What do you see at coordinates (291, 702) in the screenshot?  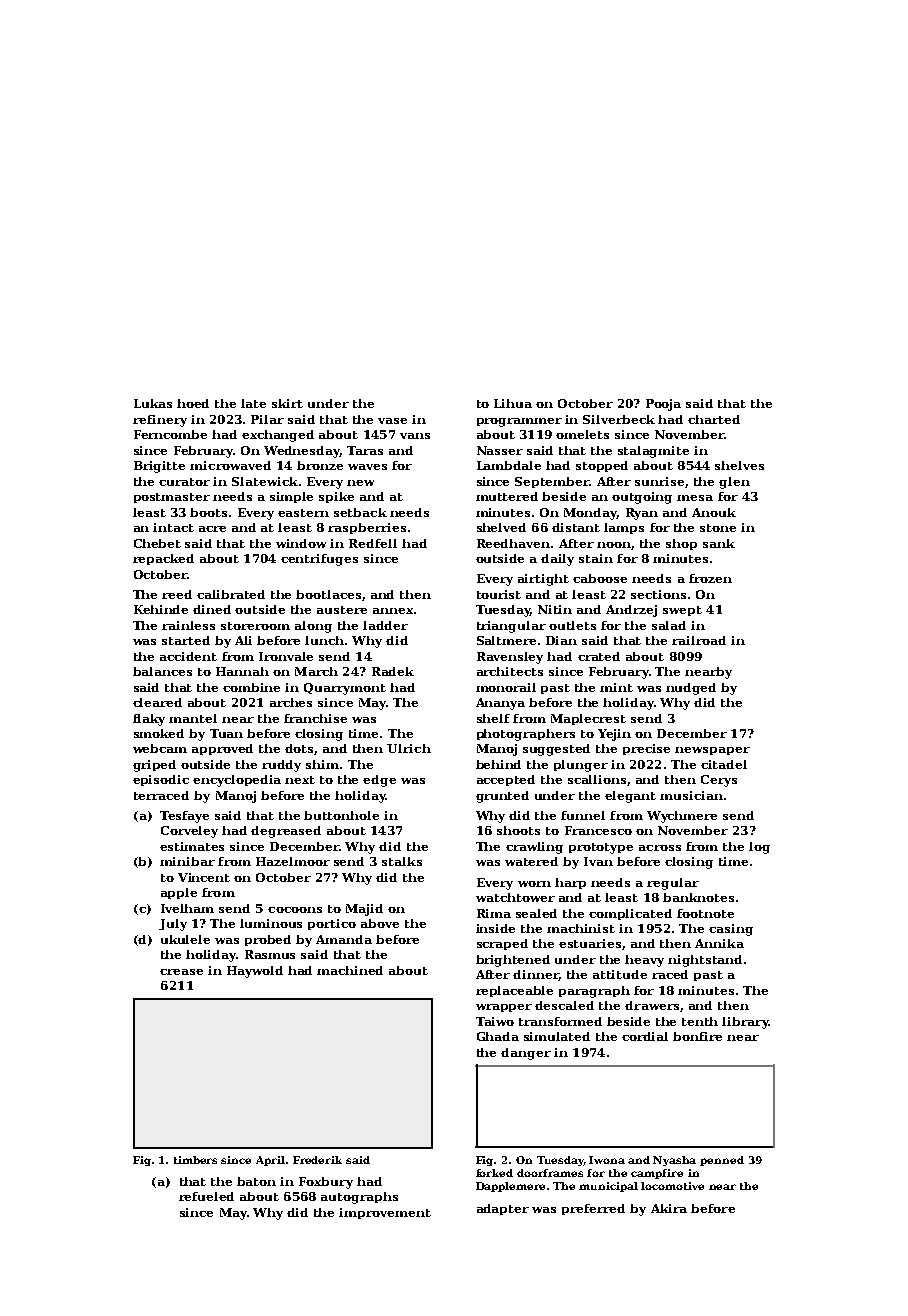 I see `arches` at bounding box center [291, 702].
